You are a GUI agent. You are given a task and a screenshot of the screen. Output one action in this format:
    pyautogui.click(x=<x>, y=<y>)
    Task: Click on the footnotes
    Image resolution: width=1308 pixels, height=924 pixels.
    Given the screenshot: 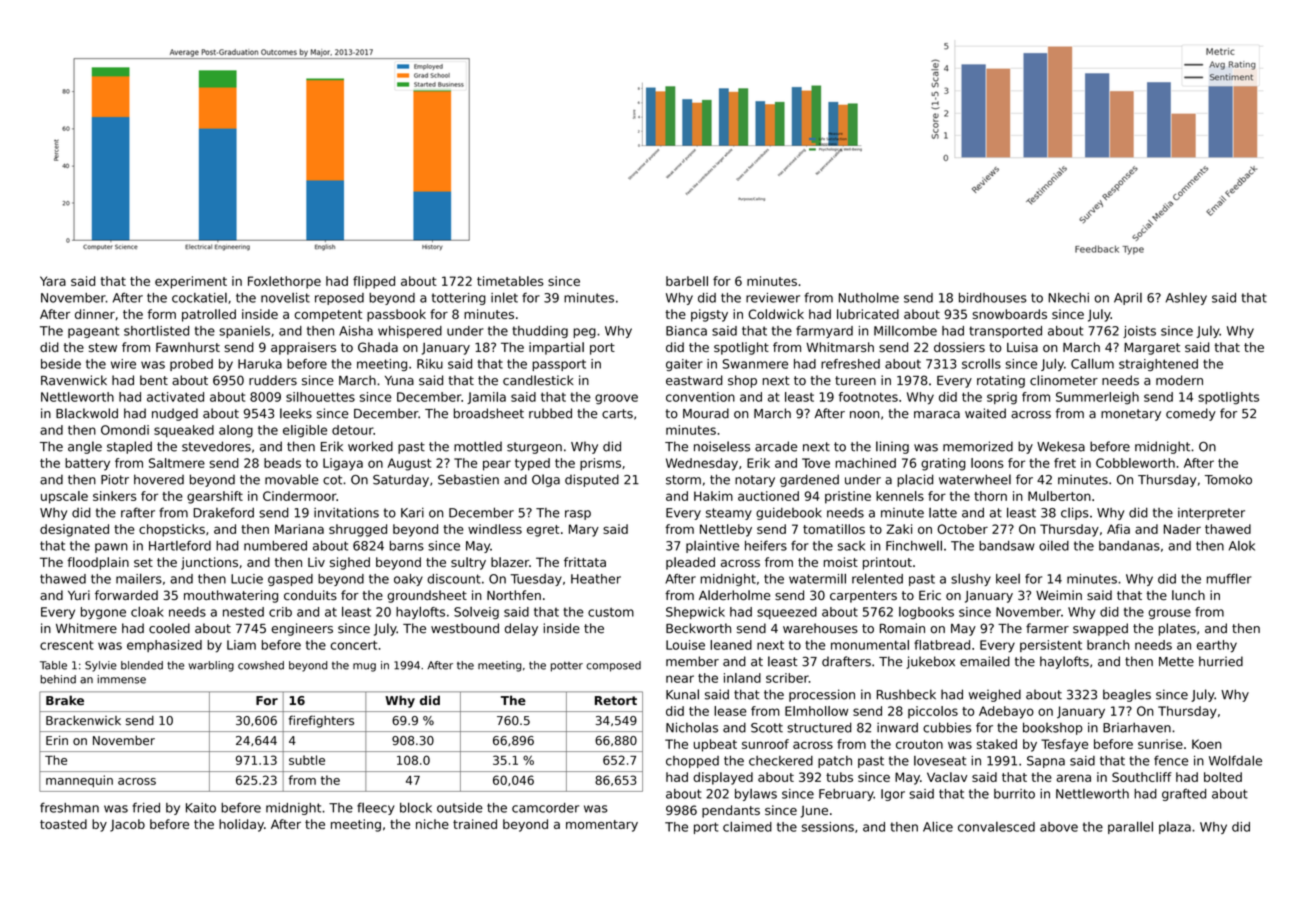 What is the action you would take?
    pyautogui.click(x=868, y=397)
